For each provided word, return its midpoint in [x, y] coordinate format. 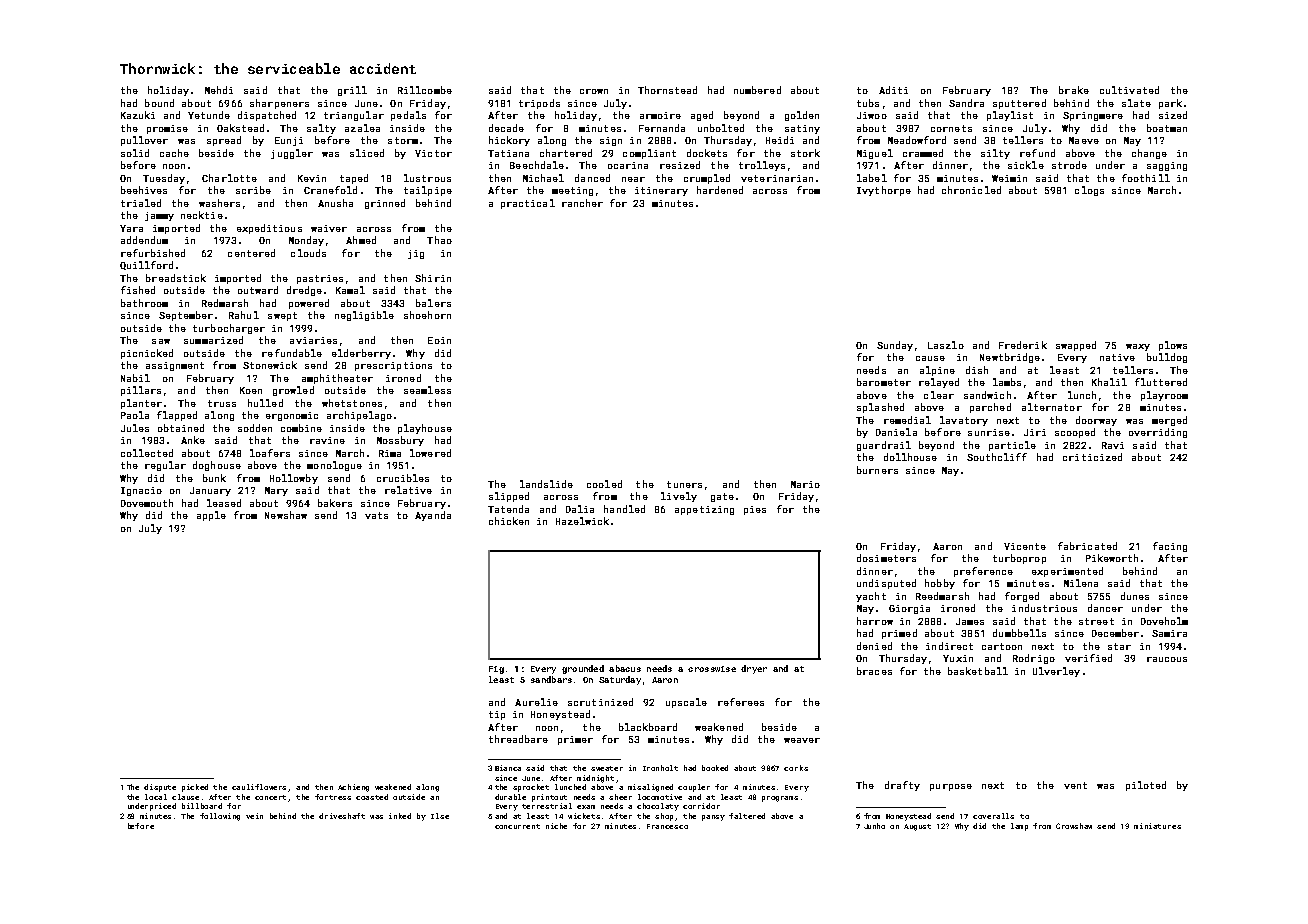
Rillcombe [425, 90]
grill [352, 91]
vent [1075, 785]
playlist [1010, 116]
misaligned [650, 788]
